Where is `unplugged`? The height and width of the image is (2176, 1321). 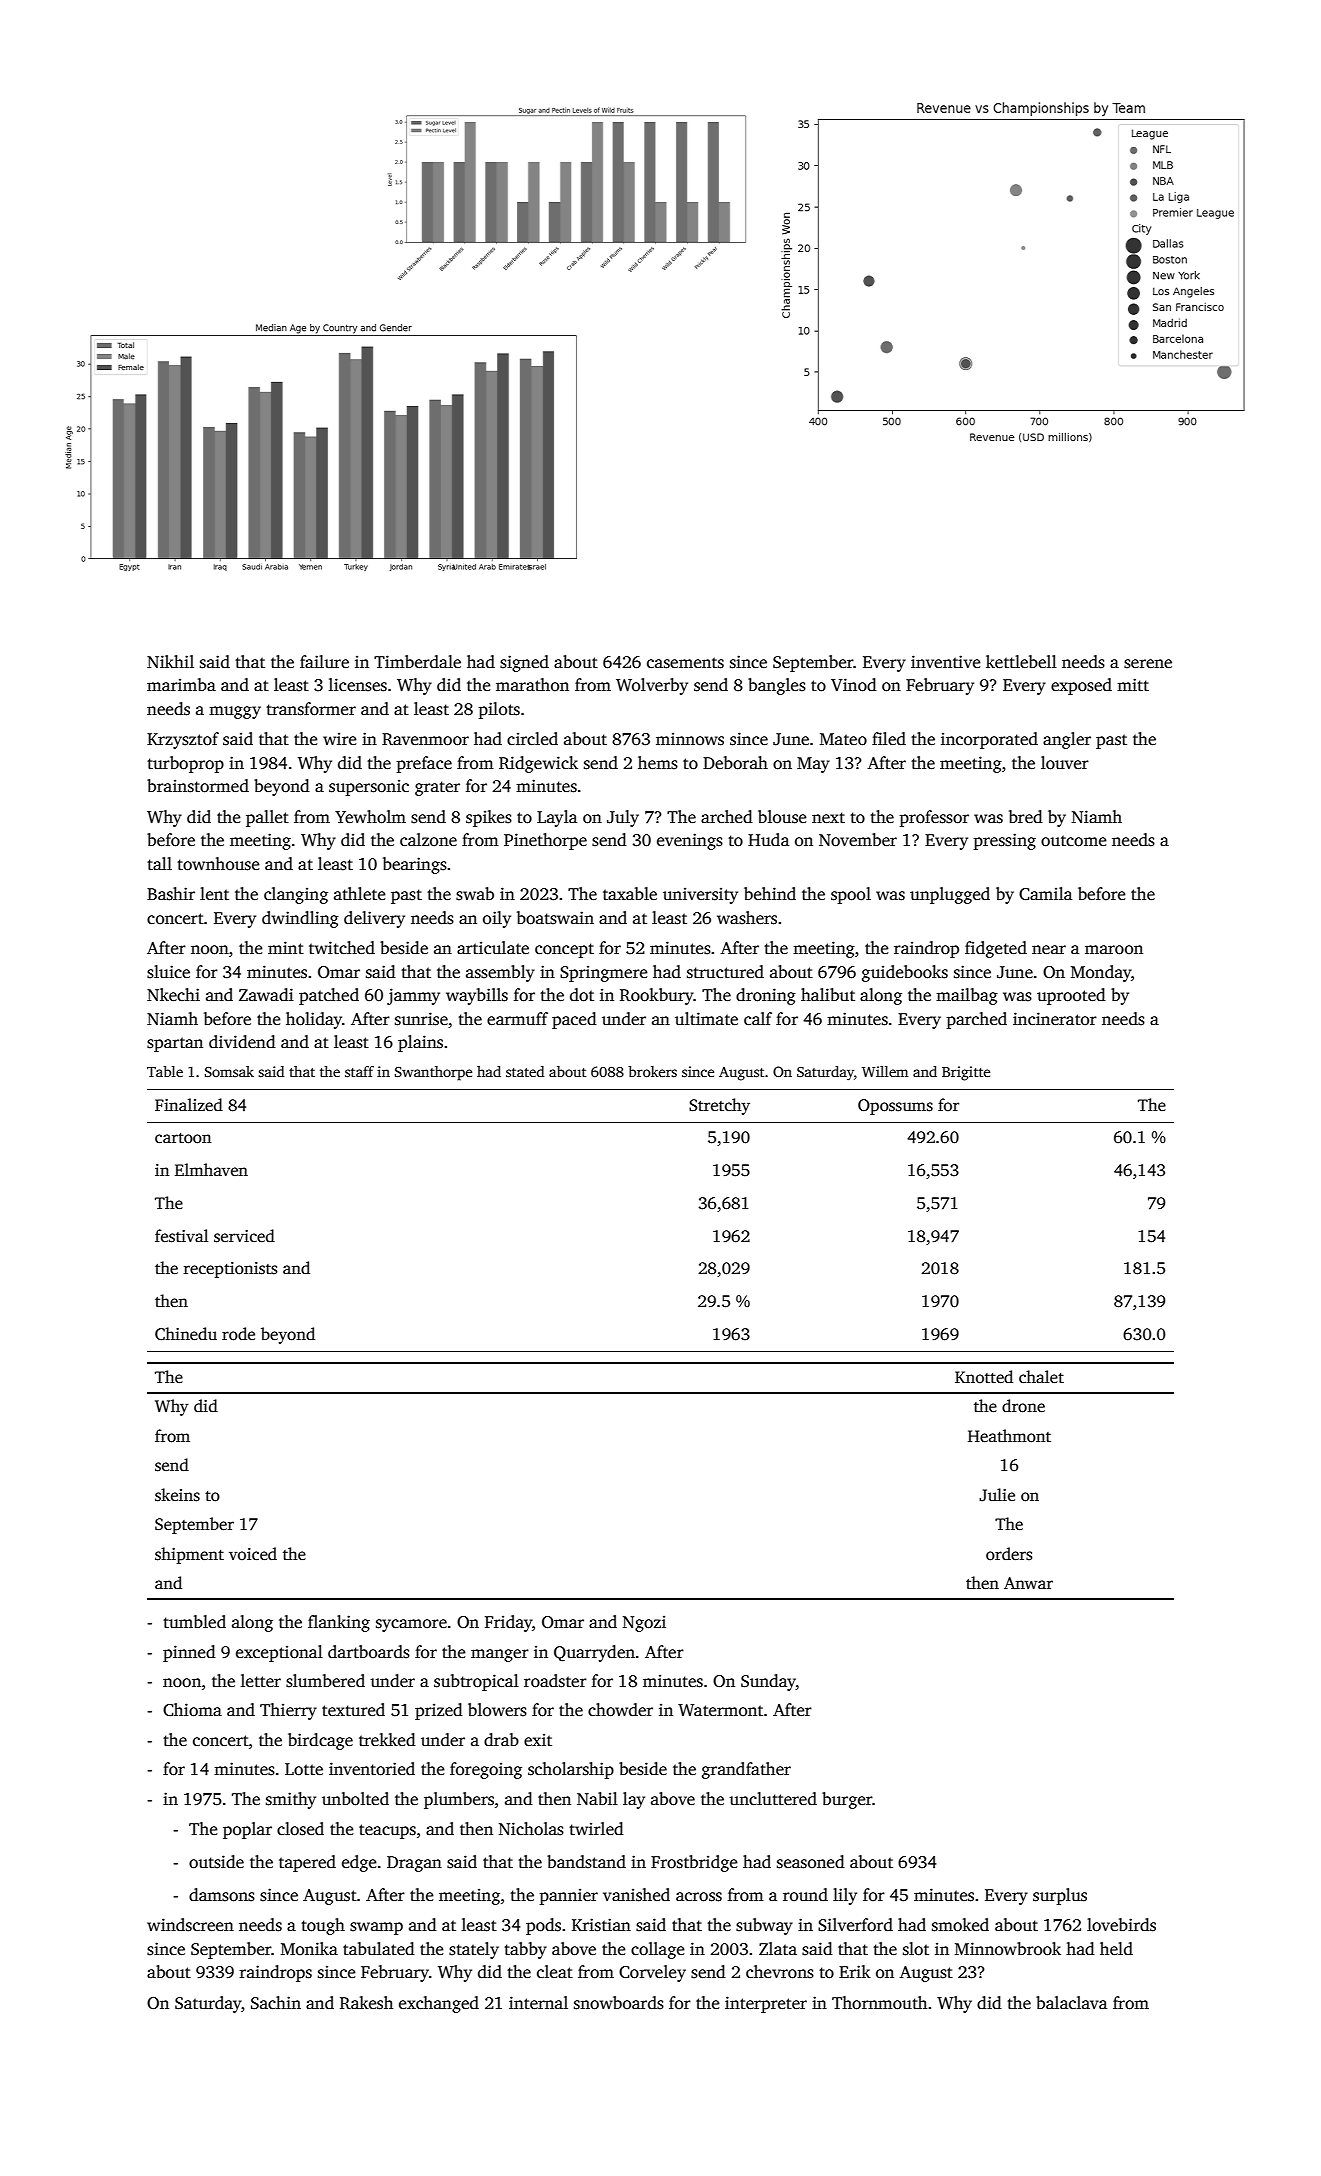 unplugged is located at coordinates (950, 895).
